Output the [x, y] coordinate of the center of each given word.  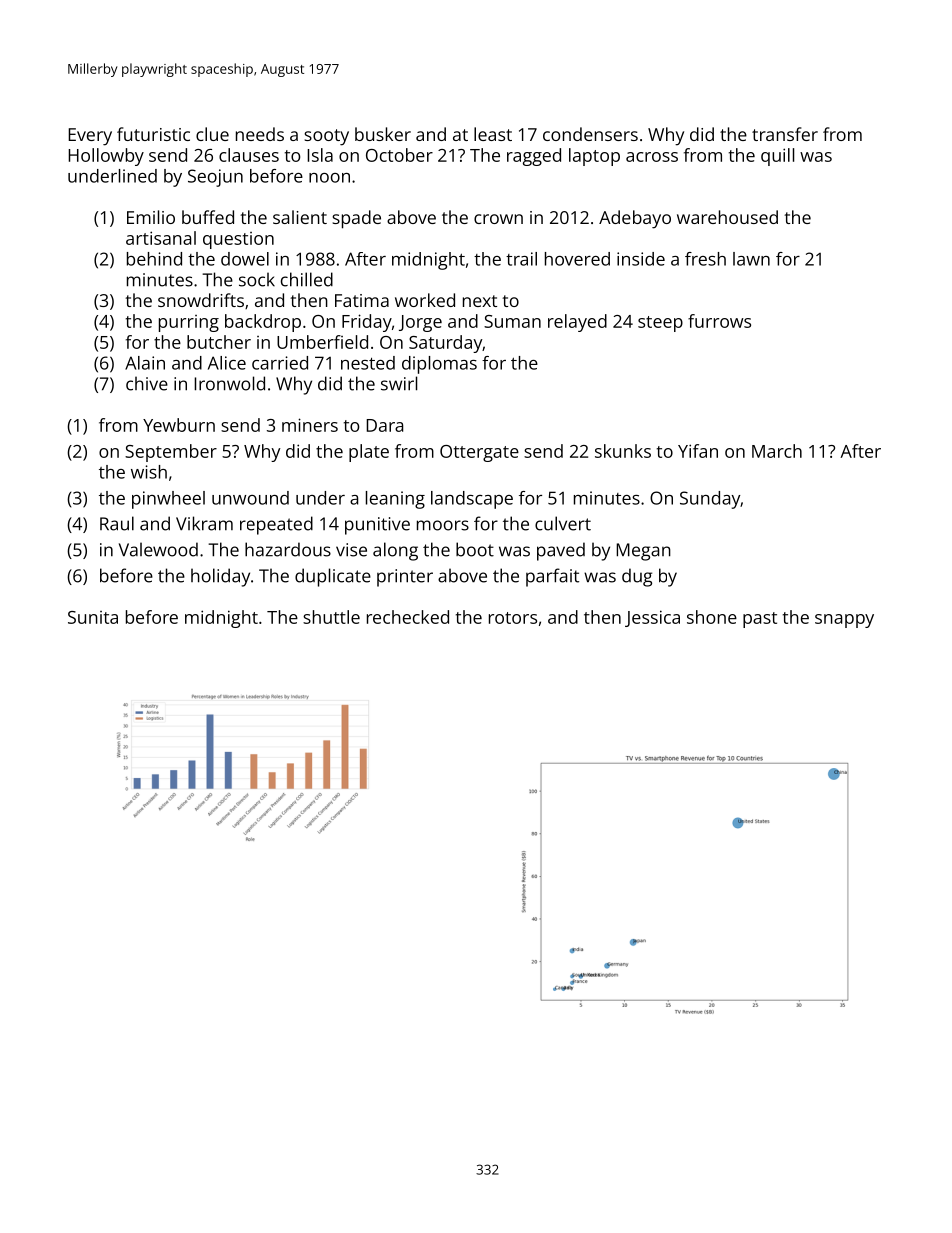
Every [90, 137]
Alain [145, 363]
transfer [785, 134]
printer [405, 578]
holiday [220, 577]
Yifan [698, 451]
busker [383, 134]
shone [712, 617]
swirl [399, 383]
